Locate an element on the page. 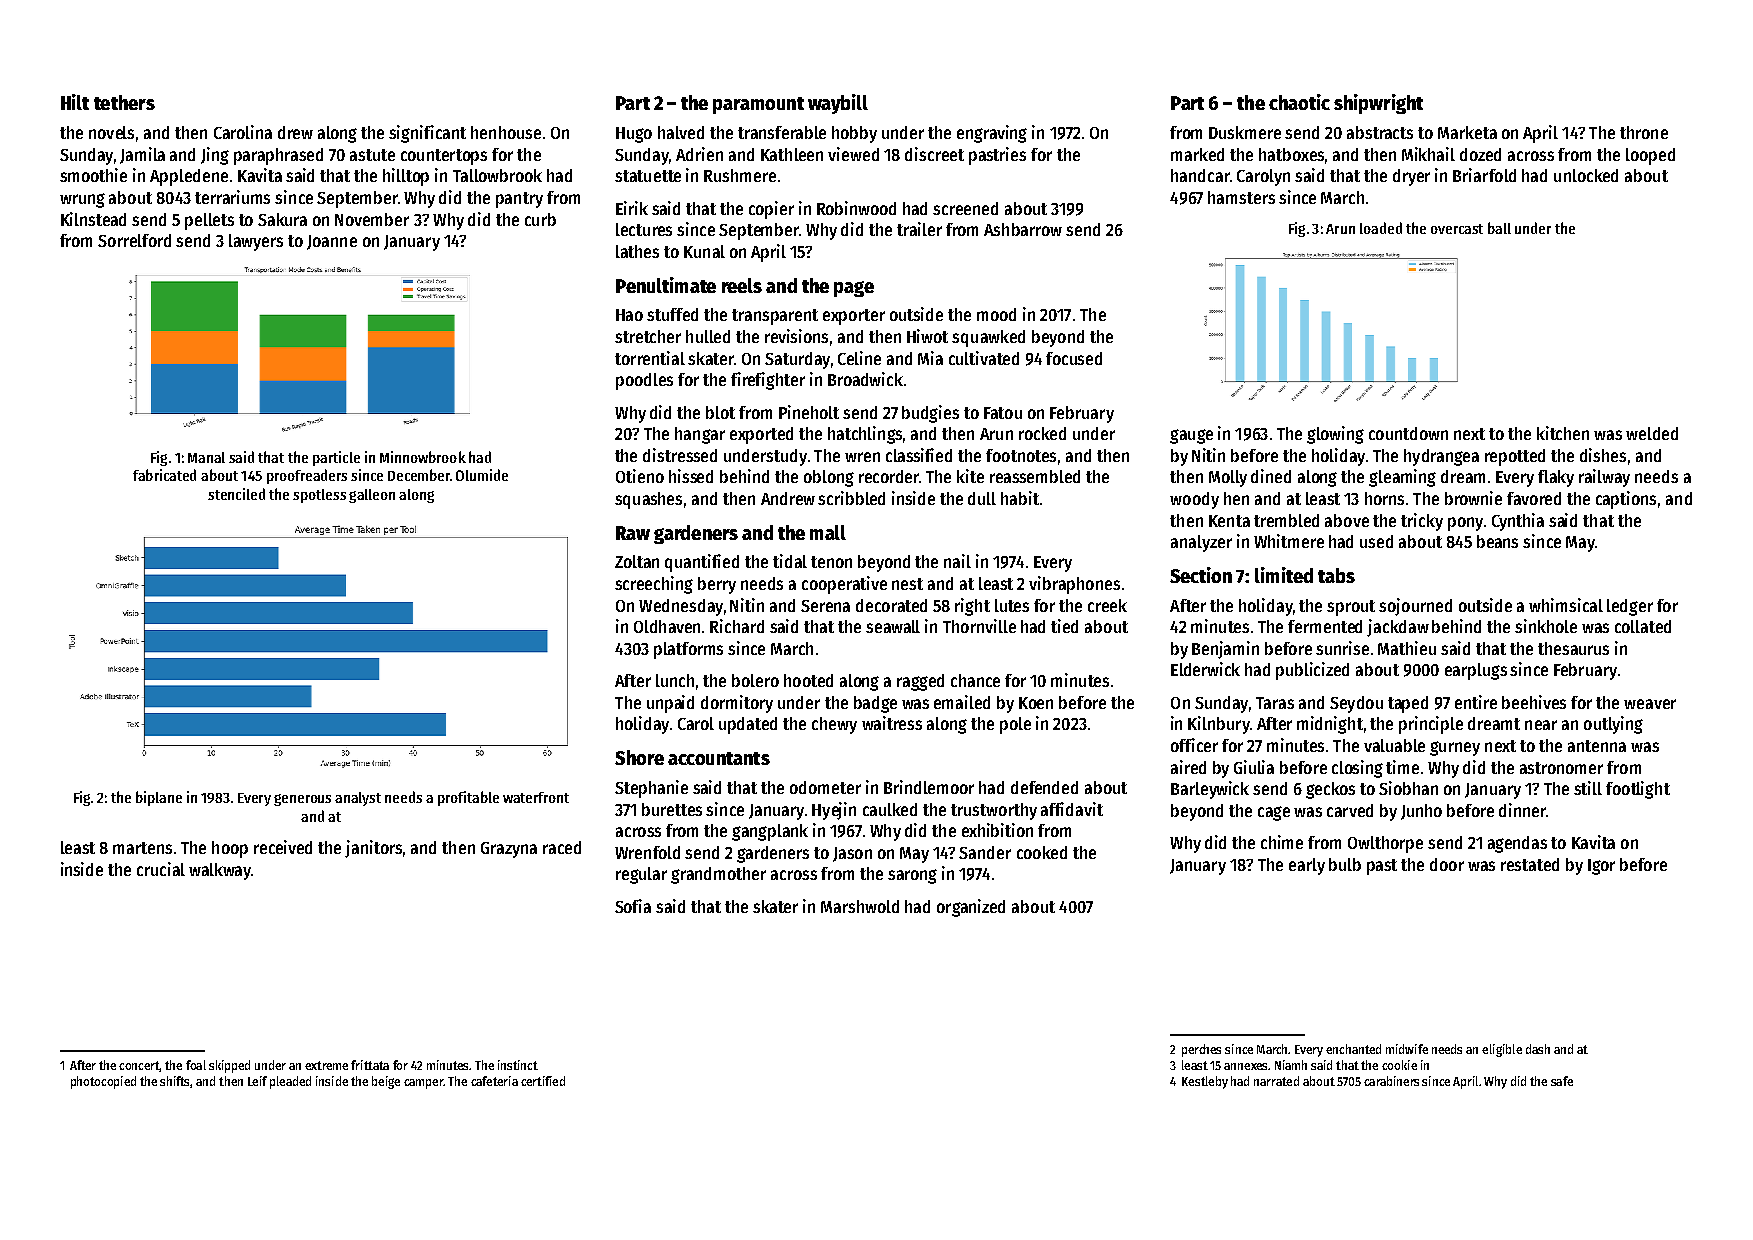  repotted is located at coordinates (1515, 457).
